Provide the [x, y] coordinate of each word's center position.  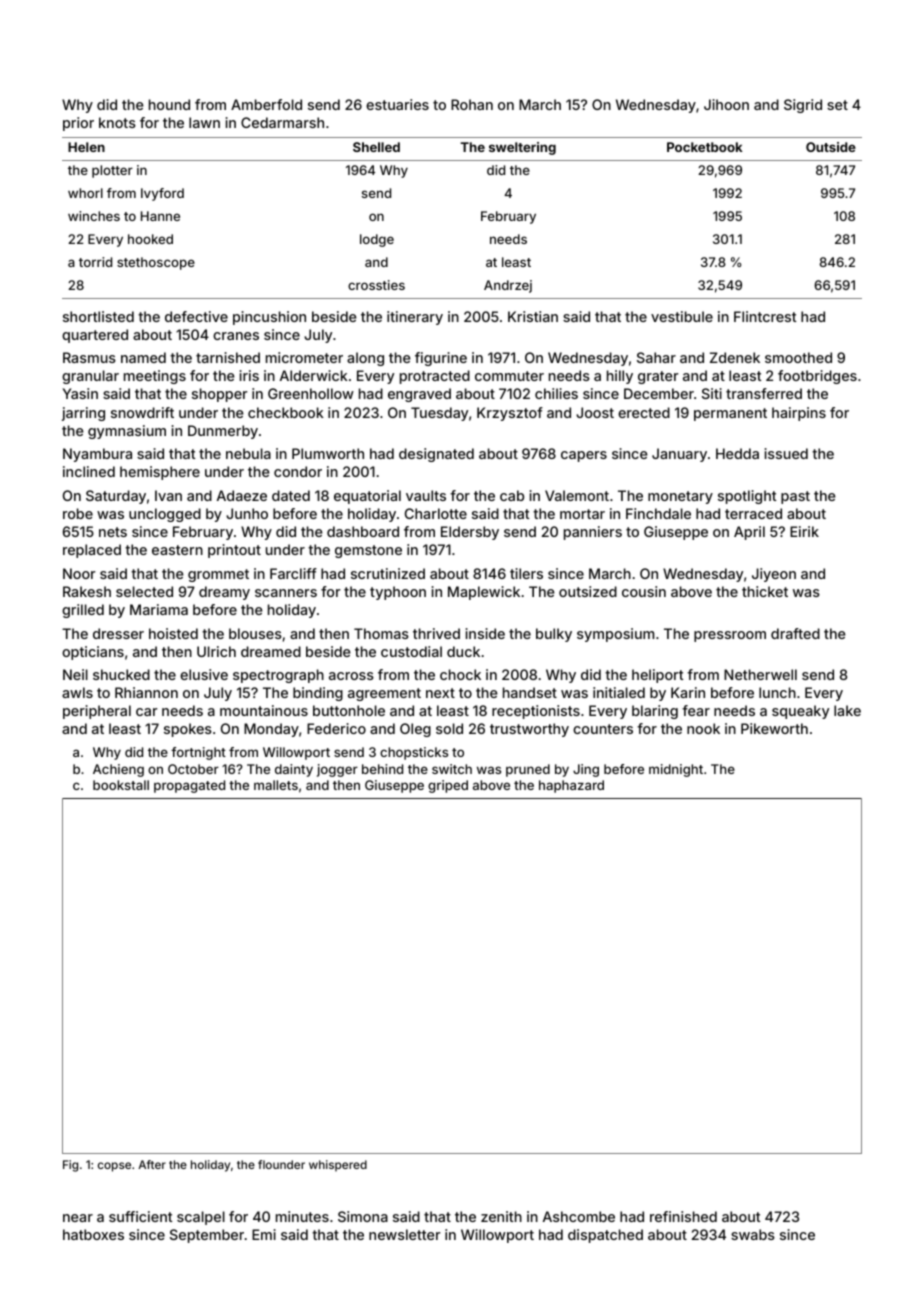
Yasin [80, 393]
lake [847, 710]
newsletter [404, 1234]
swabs [753, 1234]
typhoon [398, 593]
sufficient [140, 1216]
